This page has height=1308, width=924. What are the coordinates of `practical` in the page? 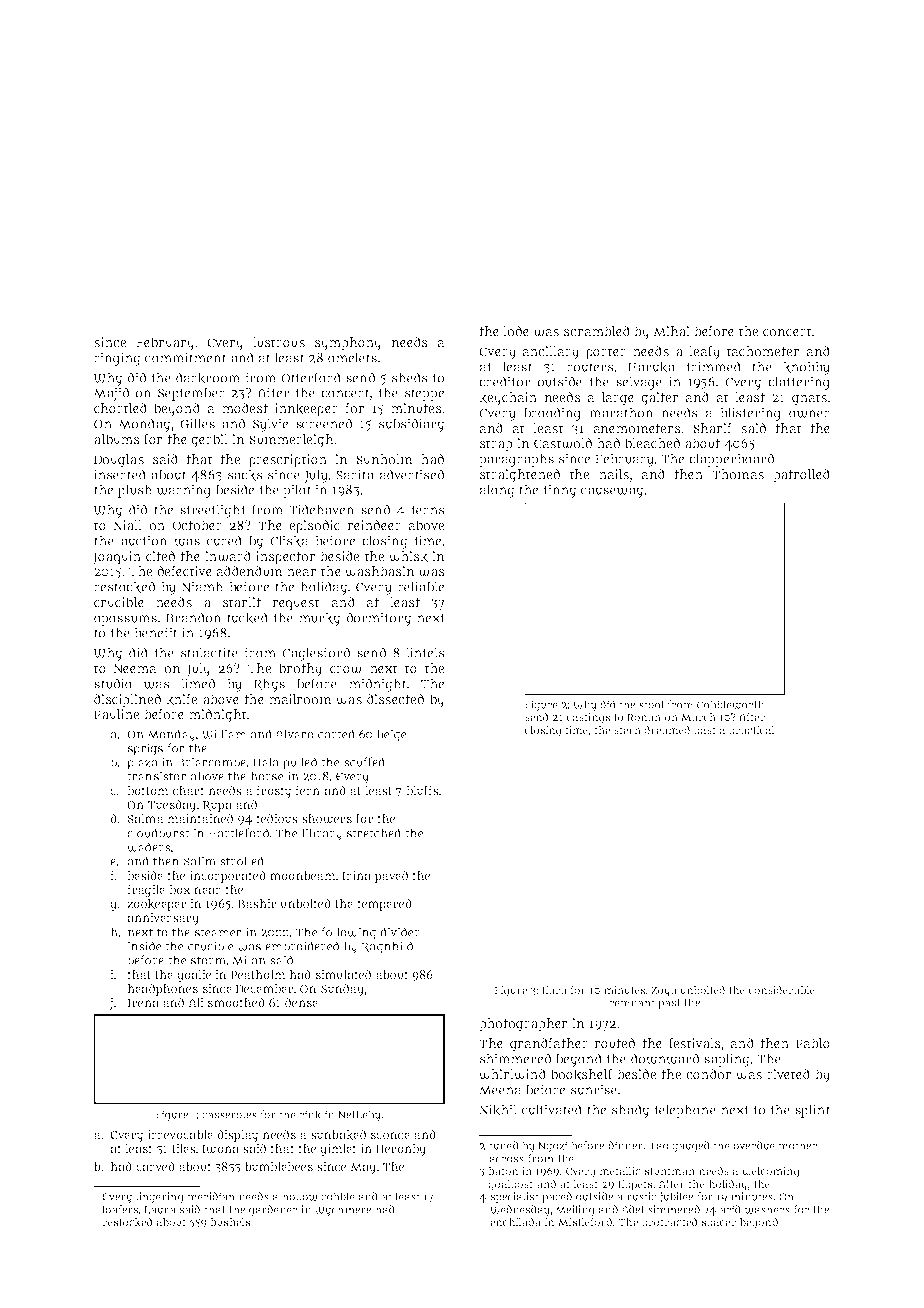 It's located at (752, 731).
